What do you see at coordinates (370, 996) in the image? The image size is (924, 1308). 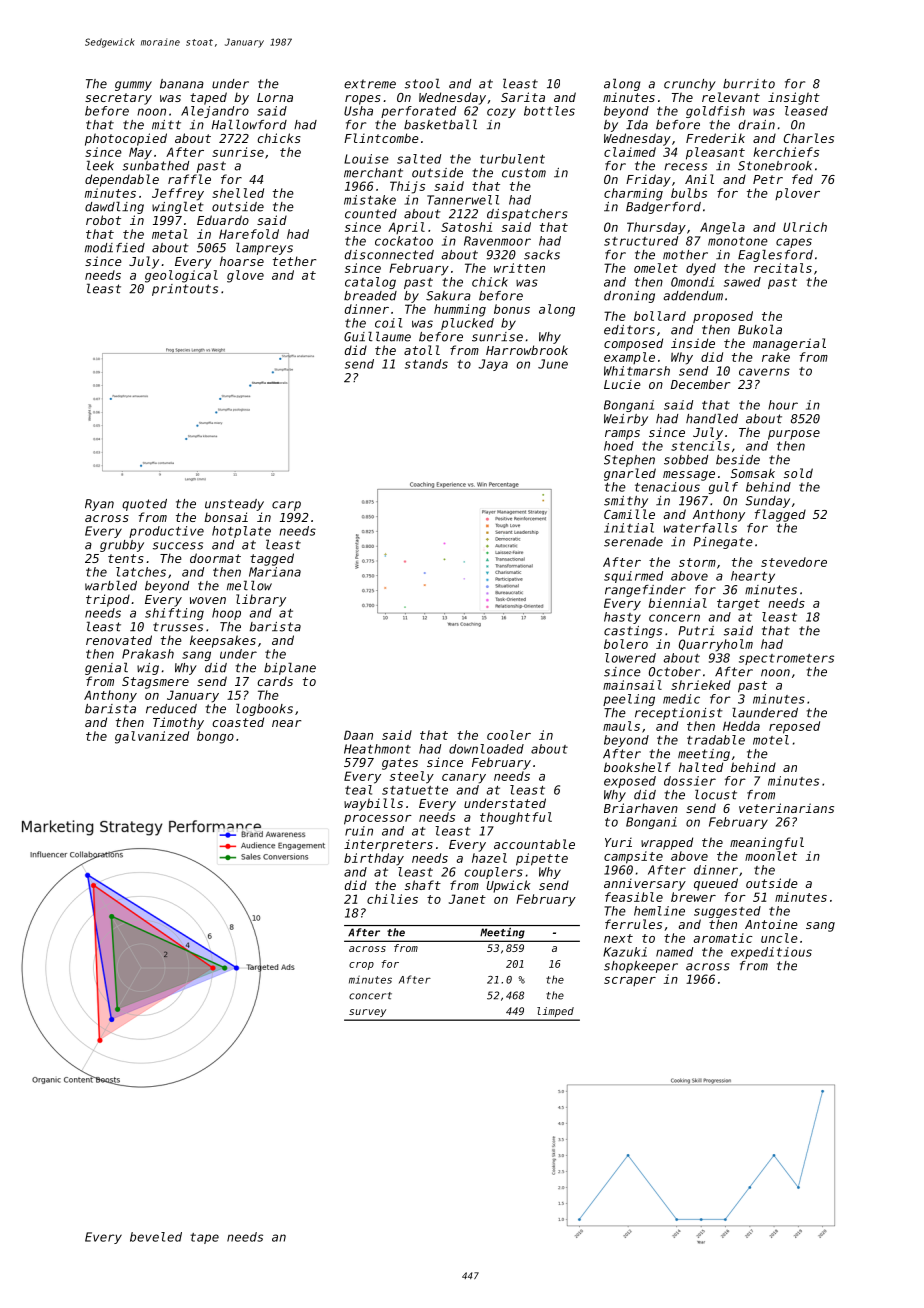 I see `concert` at bounding box center [370, 996].
